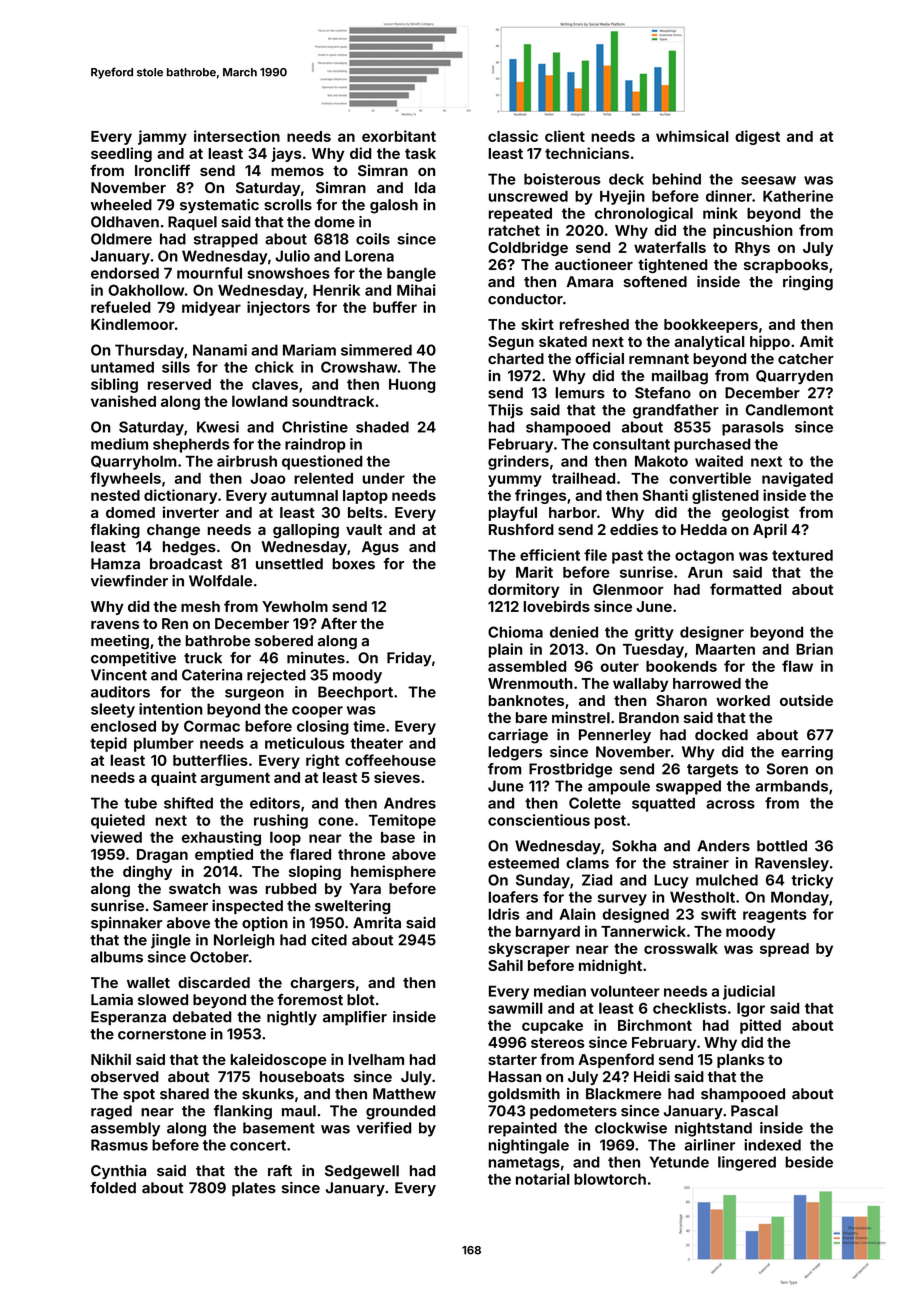  I want to click on barnyard, so click(548, 933).
